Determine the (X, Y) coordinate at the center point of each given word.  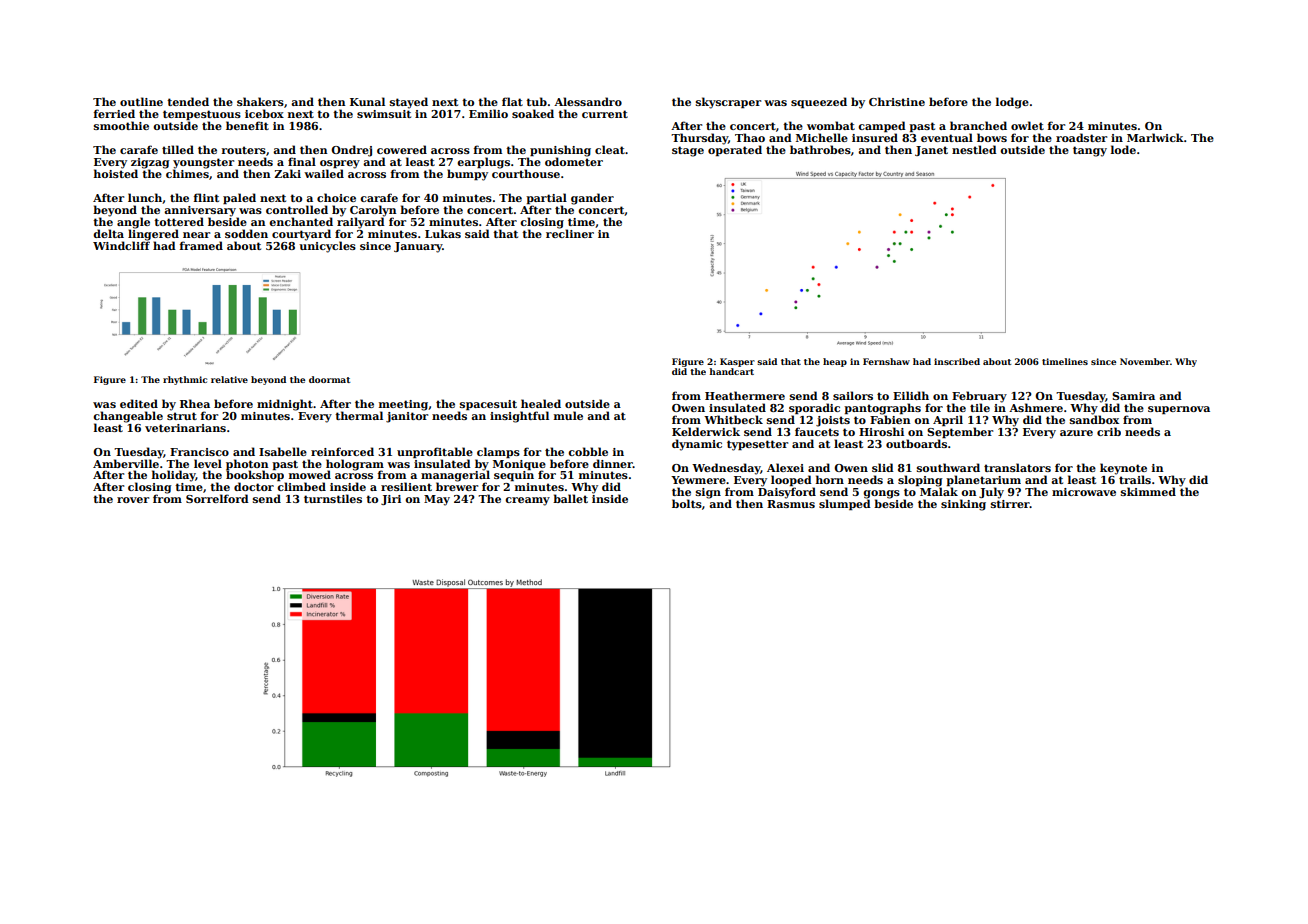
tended (188, 101)
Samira (1133, 396)
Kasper (737, 362)
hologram (355, 465)
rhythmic (185, 380)
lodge (1012, 103)
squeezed (819, 102)
